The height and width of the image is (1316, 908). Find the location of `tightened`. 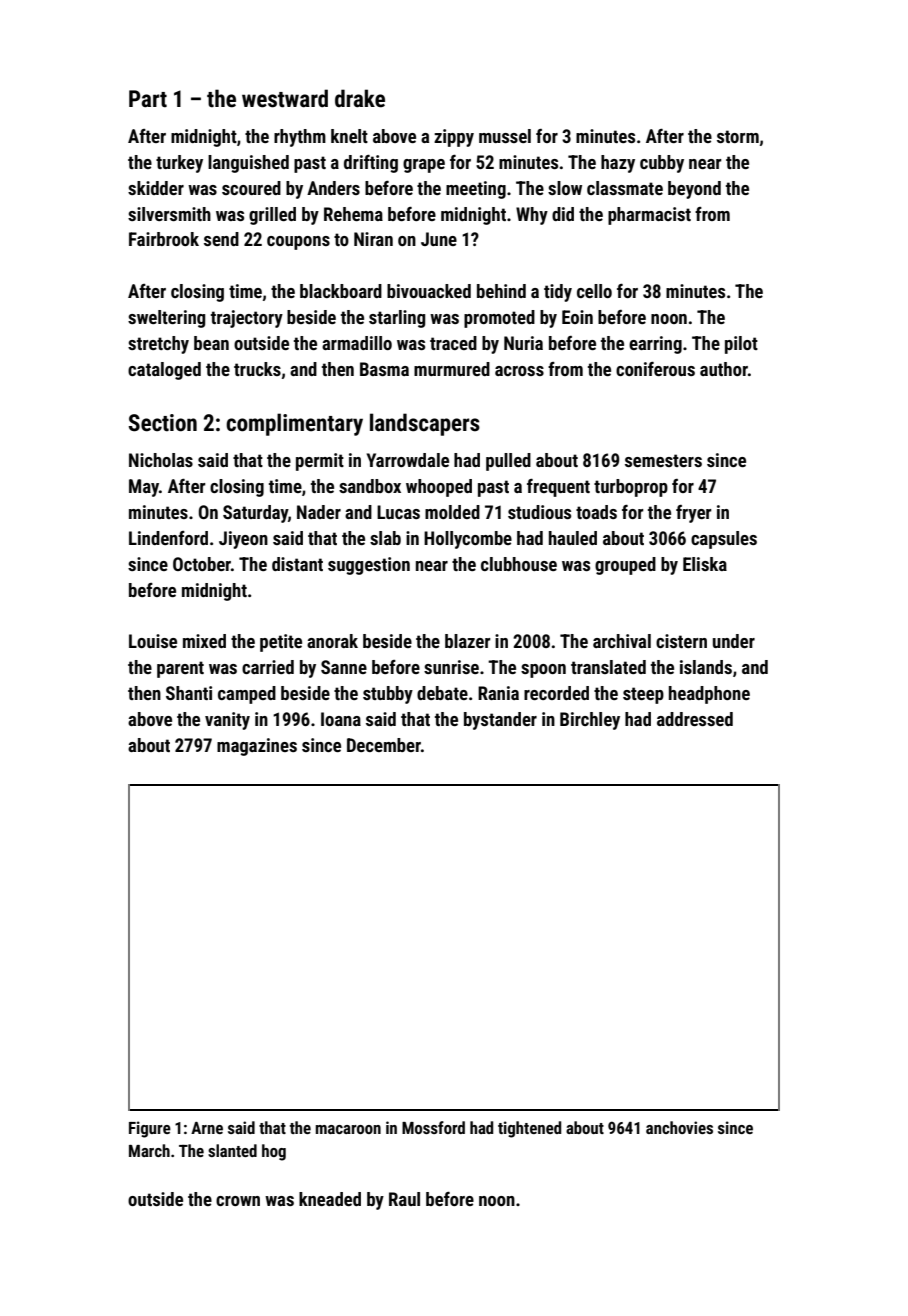

tightened is located at coordinates (529, 1129).
